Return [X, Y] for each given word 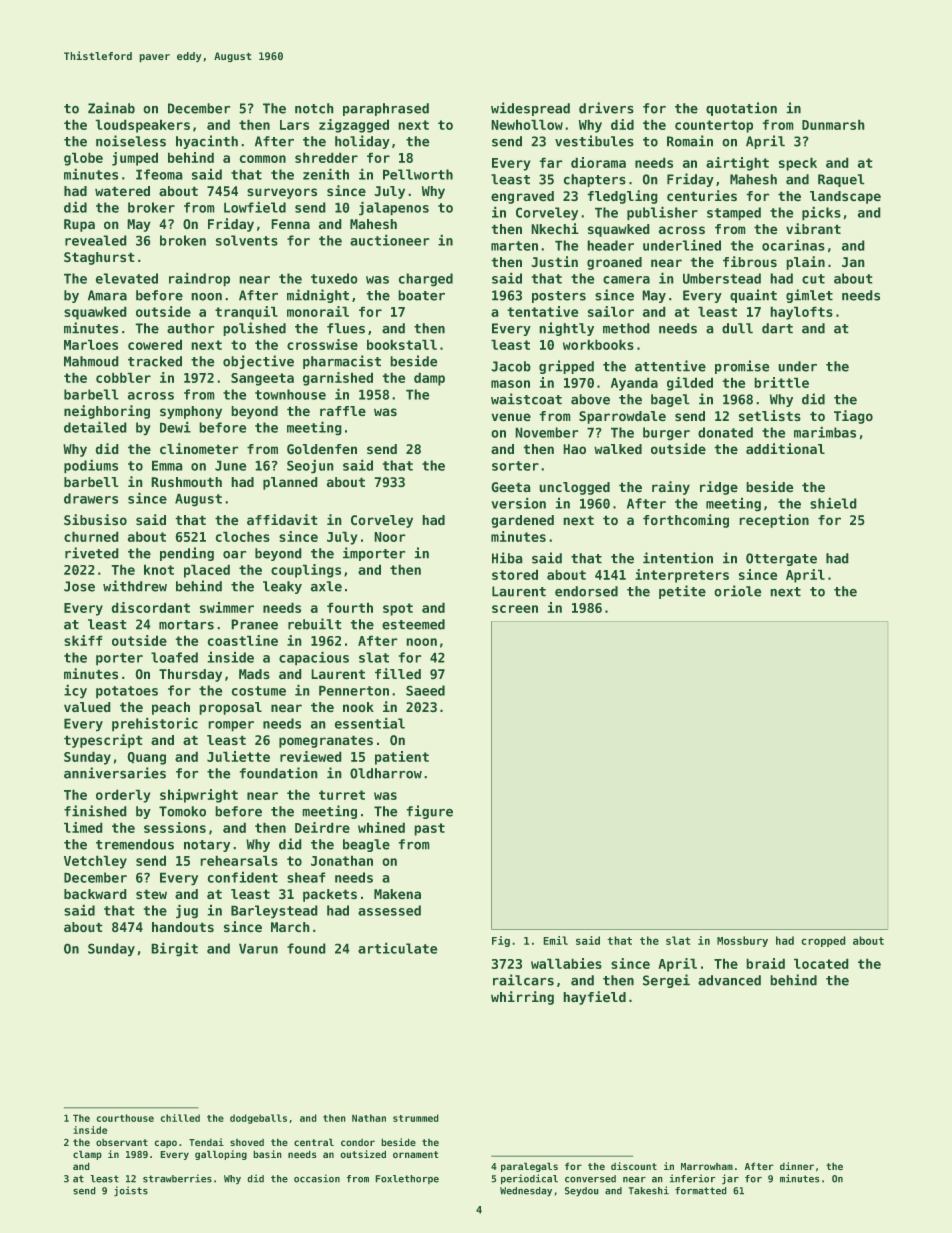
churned [91, 537]
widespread [530, 109]
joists [131, 1191]
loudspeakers [143, 126]
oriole [738, 591]
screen [515, 609]
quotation [741, 109]
